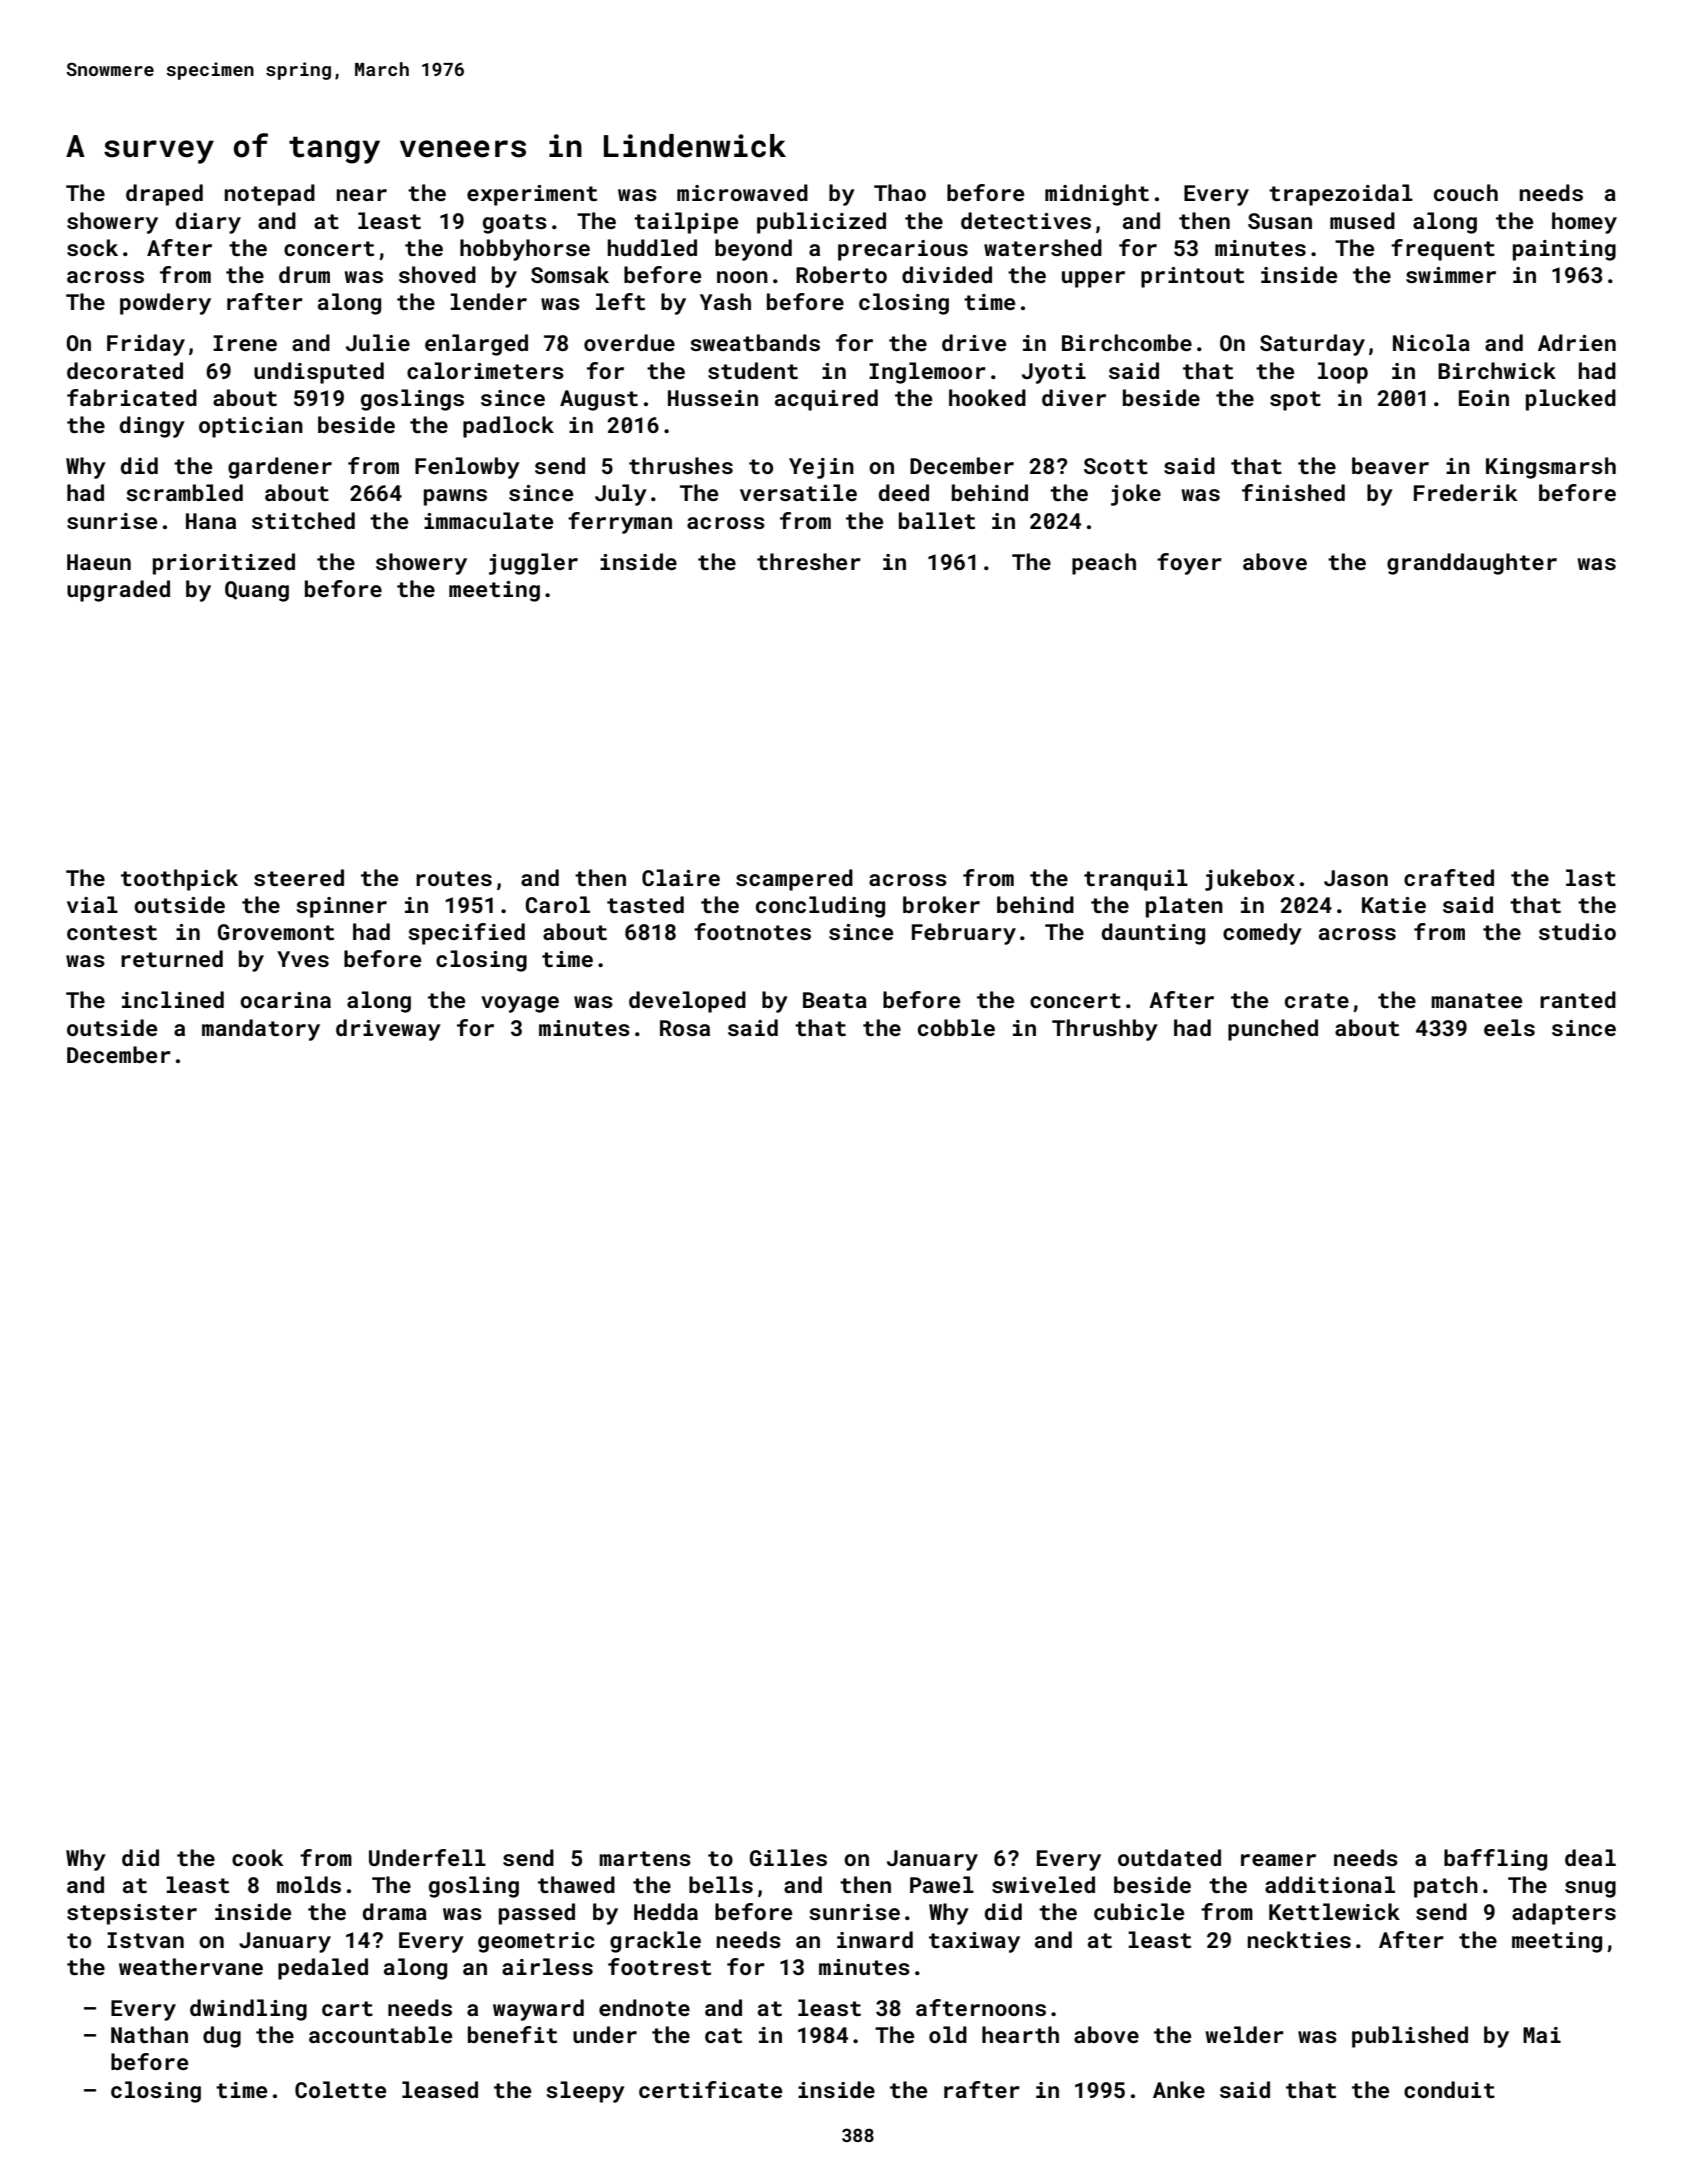 The height and width of the screenshot is (2178, 1683). I want to click on ballet, so click(937, 520).
